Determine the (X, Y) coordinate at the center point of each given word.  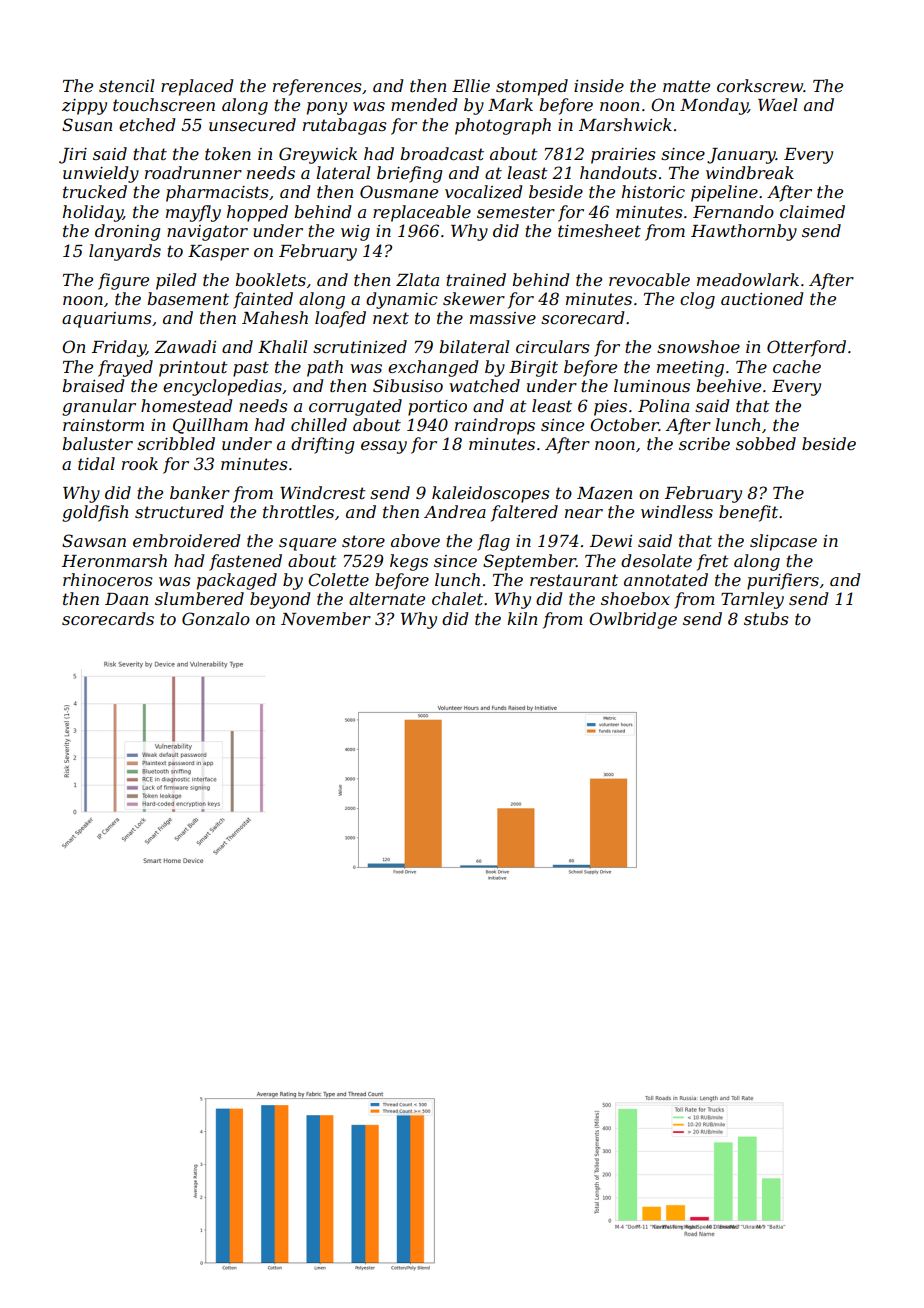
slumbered (199, 598)
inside (599, 85)
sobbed (766, 443)
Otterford (806, 348)
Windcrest (323, 492)
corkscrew (760, 85)
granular (99, 407)
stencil (126, 85)
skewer (474, 298)
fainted (263, 300)
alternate (387, 598)
